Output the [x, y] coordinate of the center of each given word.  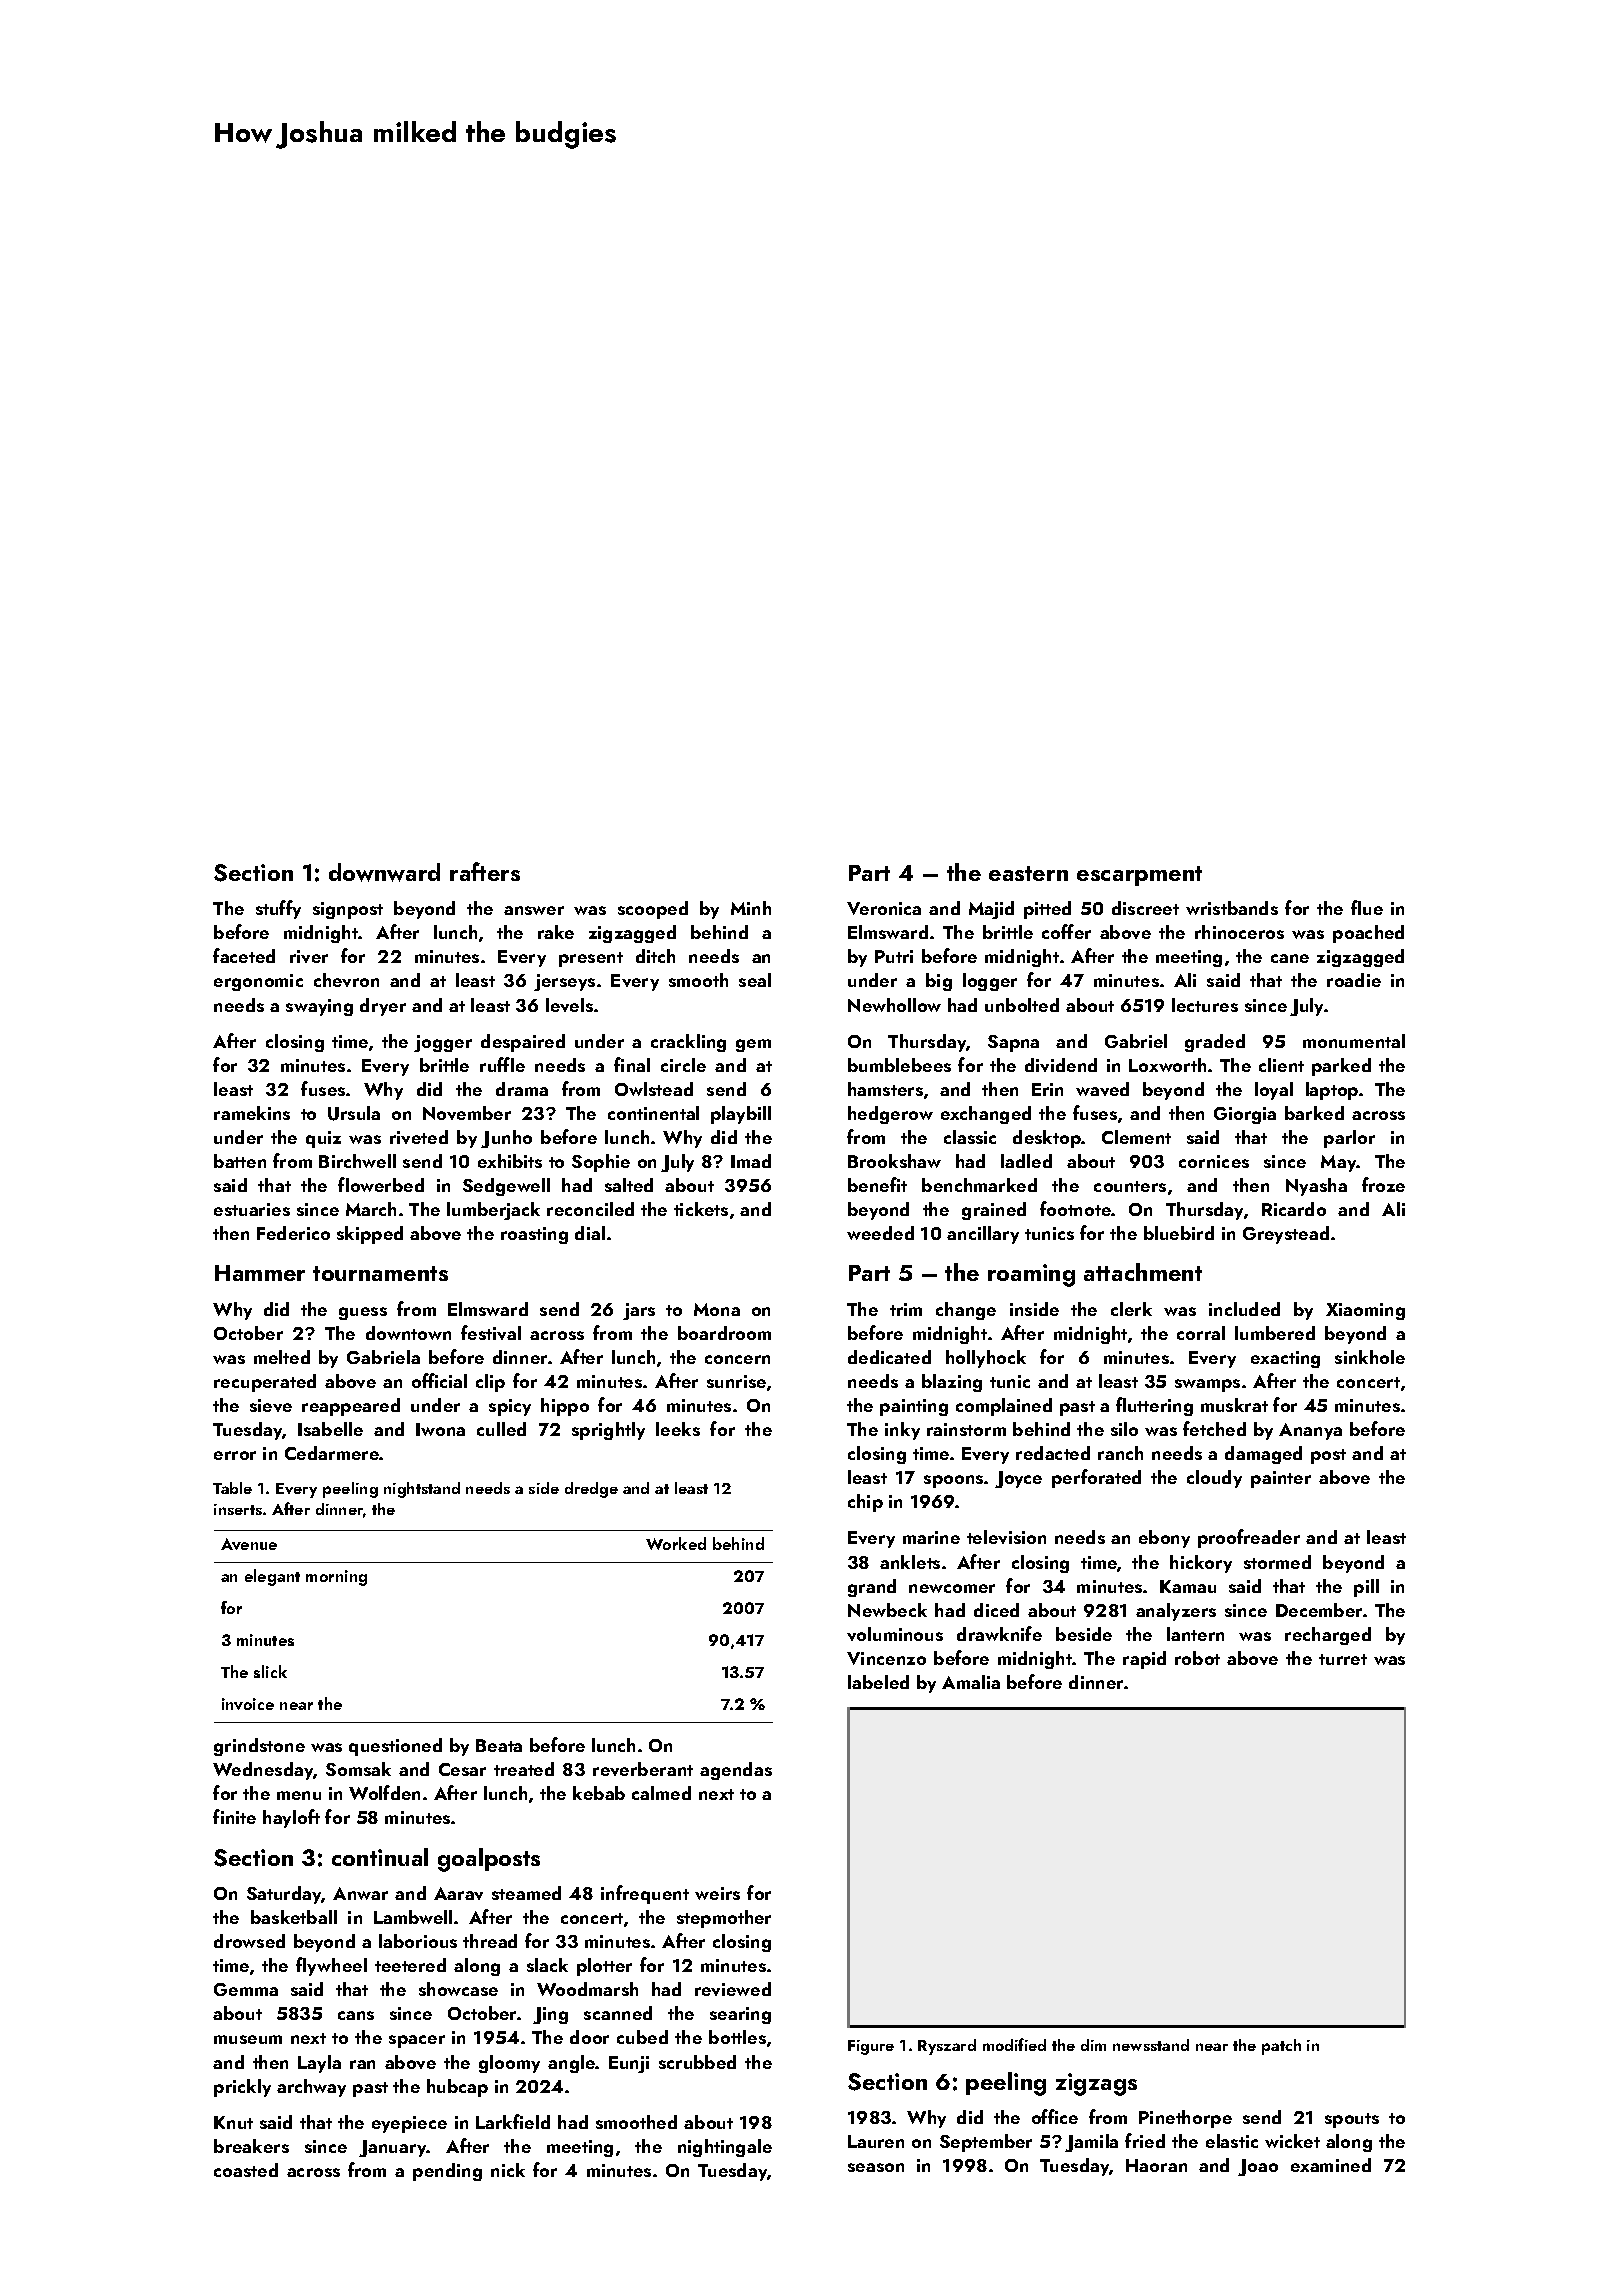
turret [1343, 1659]
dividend [1061, 1065]
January [393, 2148]
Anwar [360, 1893]
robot [1197, 1658]
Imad [751, 1161]
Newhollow [894, 1005]
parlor [1349, 1139]
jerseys [564, 982]
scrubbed [697, 2062]
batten [240, 1161]
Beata [499, 1745]
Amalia [971, 1682]
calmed [661, 1793]
